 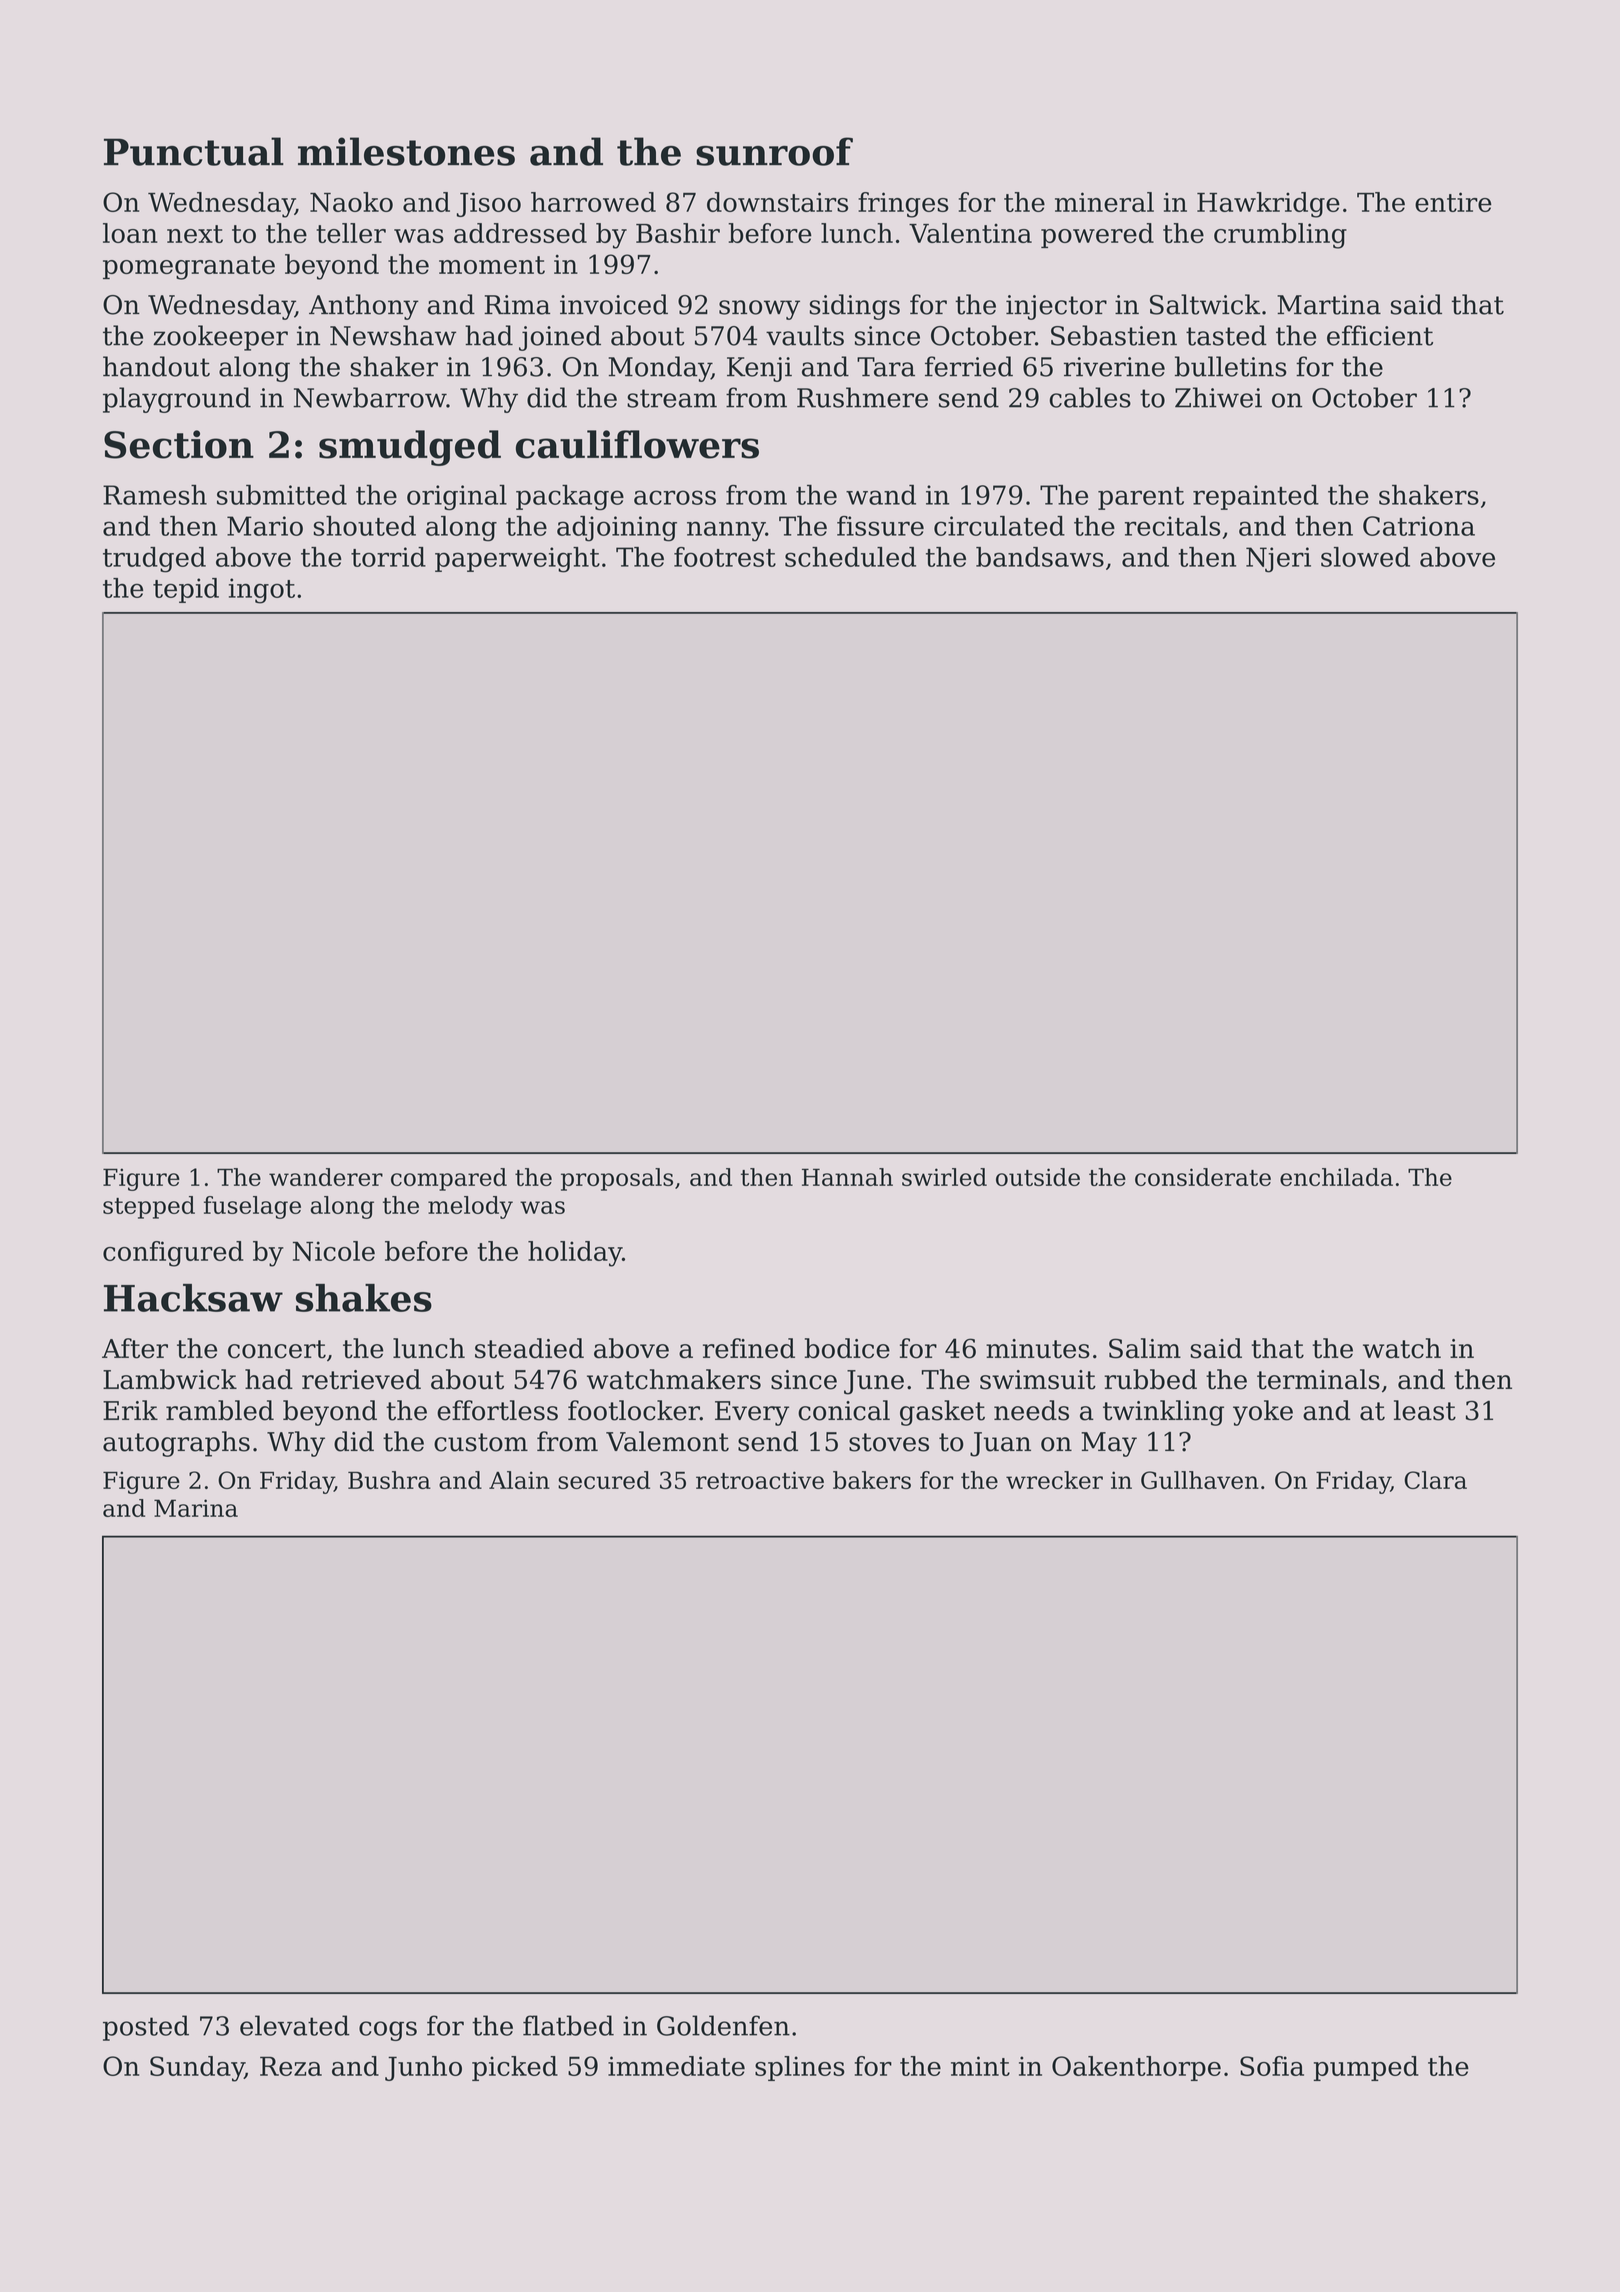 I want to click on least, so click(x=1425, y=1410).
